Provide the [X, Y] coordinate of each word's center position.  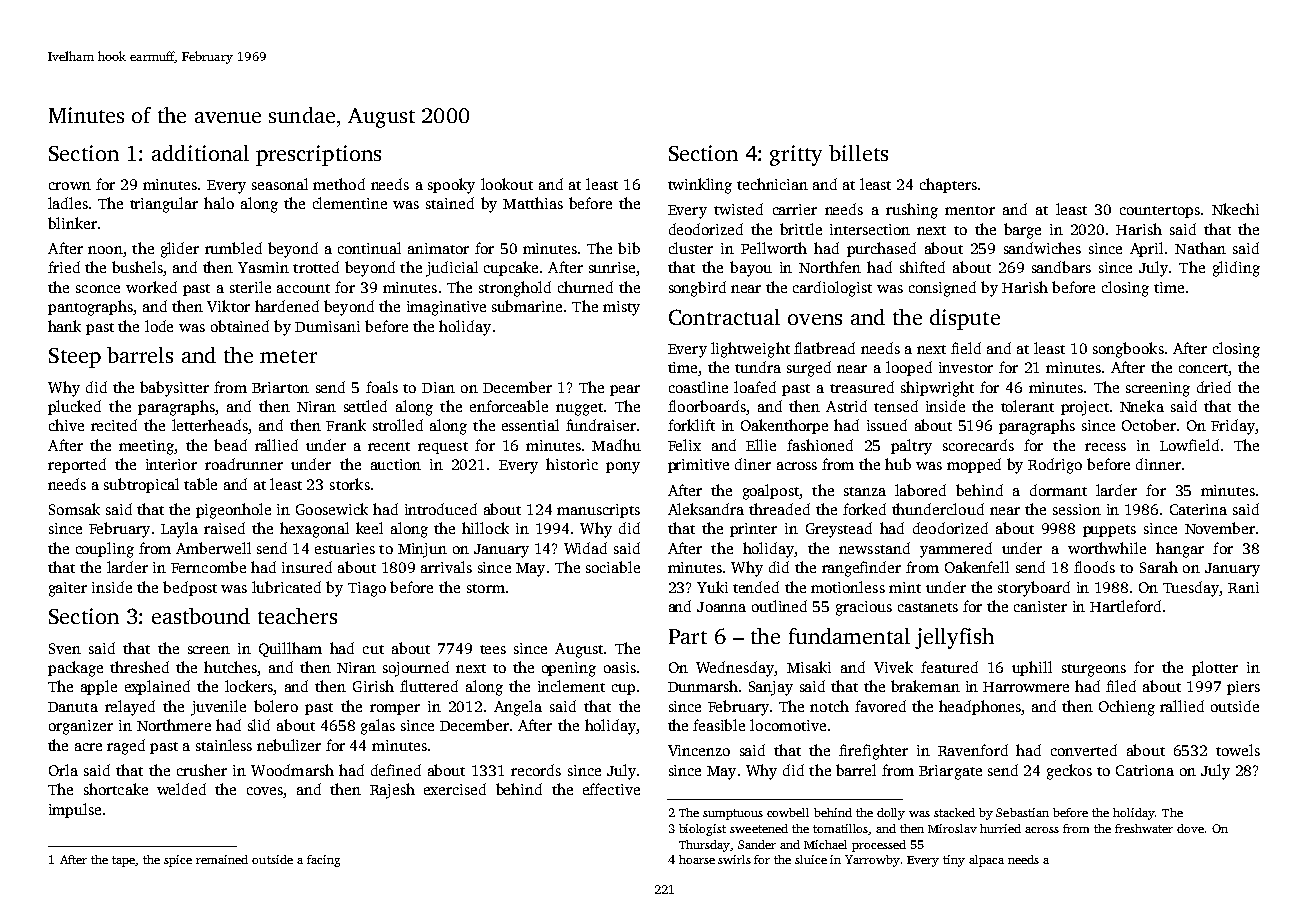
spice [178, 861]
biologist [702, 830]
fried [64, 267]
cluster [691, 248]
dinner [1158, 464]
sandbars [1061, 267]
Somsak [74, 509]
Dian [438, 387]
